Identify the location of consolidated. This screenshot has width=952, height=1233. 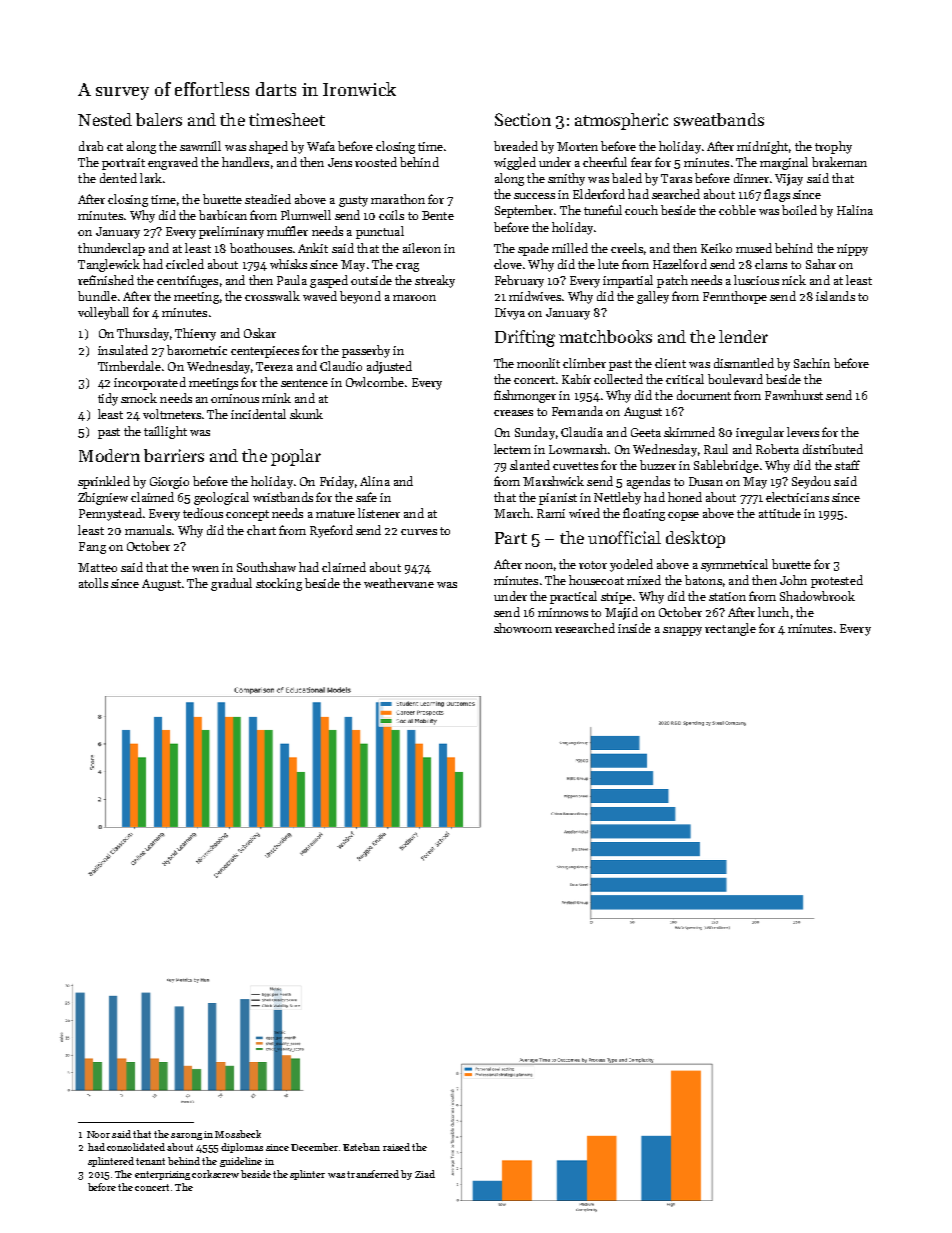
(136, 1147).
